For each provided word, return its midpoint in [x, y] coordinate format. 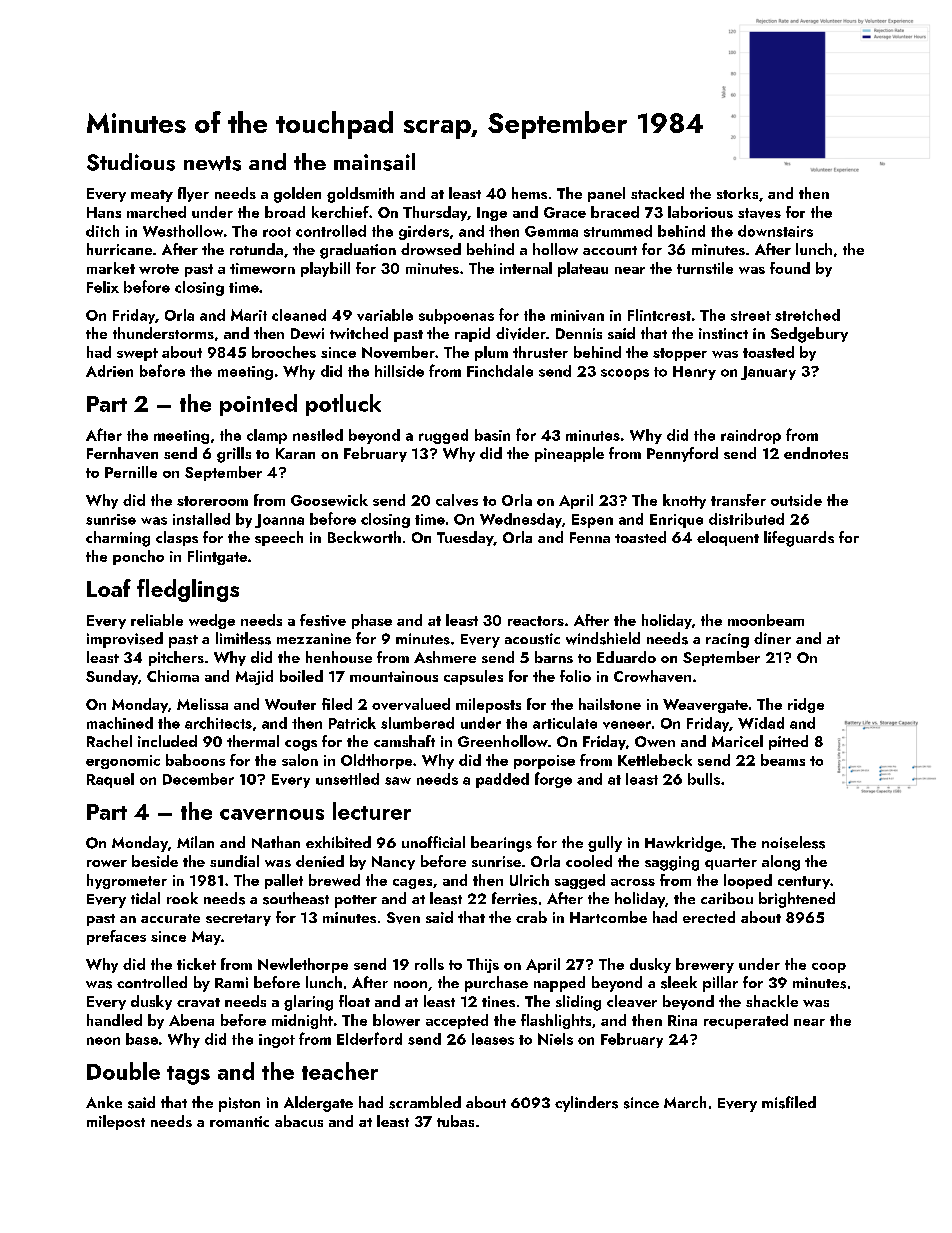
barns [554, 657]
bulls [704, 779]
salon [300, 760]
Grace [565, 212]
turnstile [705, 268]
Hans [104, 212]
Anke [104, 1102]
